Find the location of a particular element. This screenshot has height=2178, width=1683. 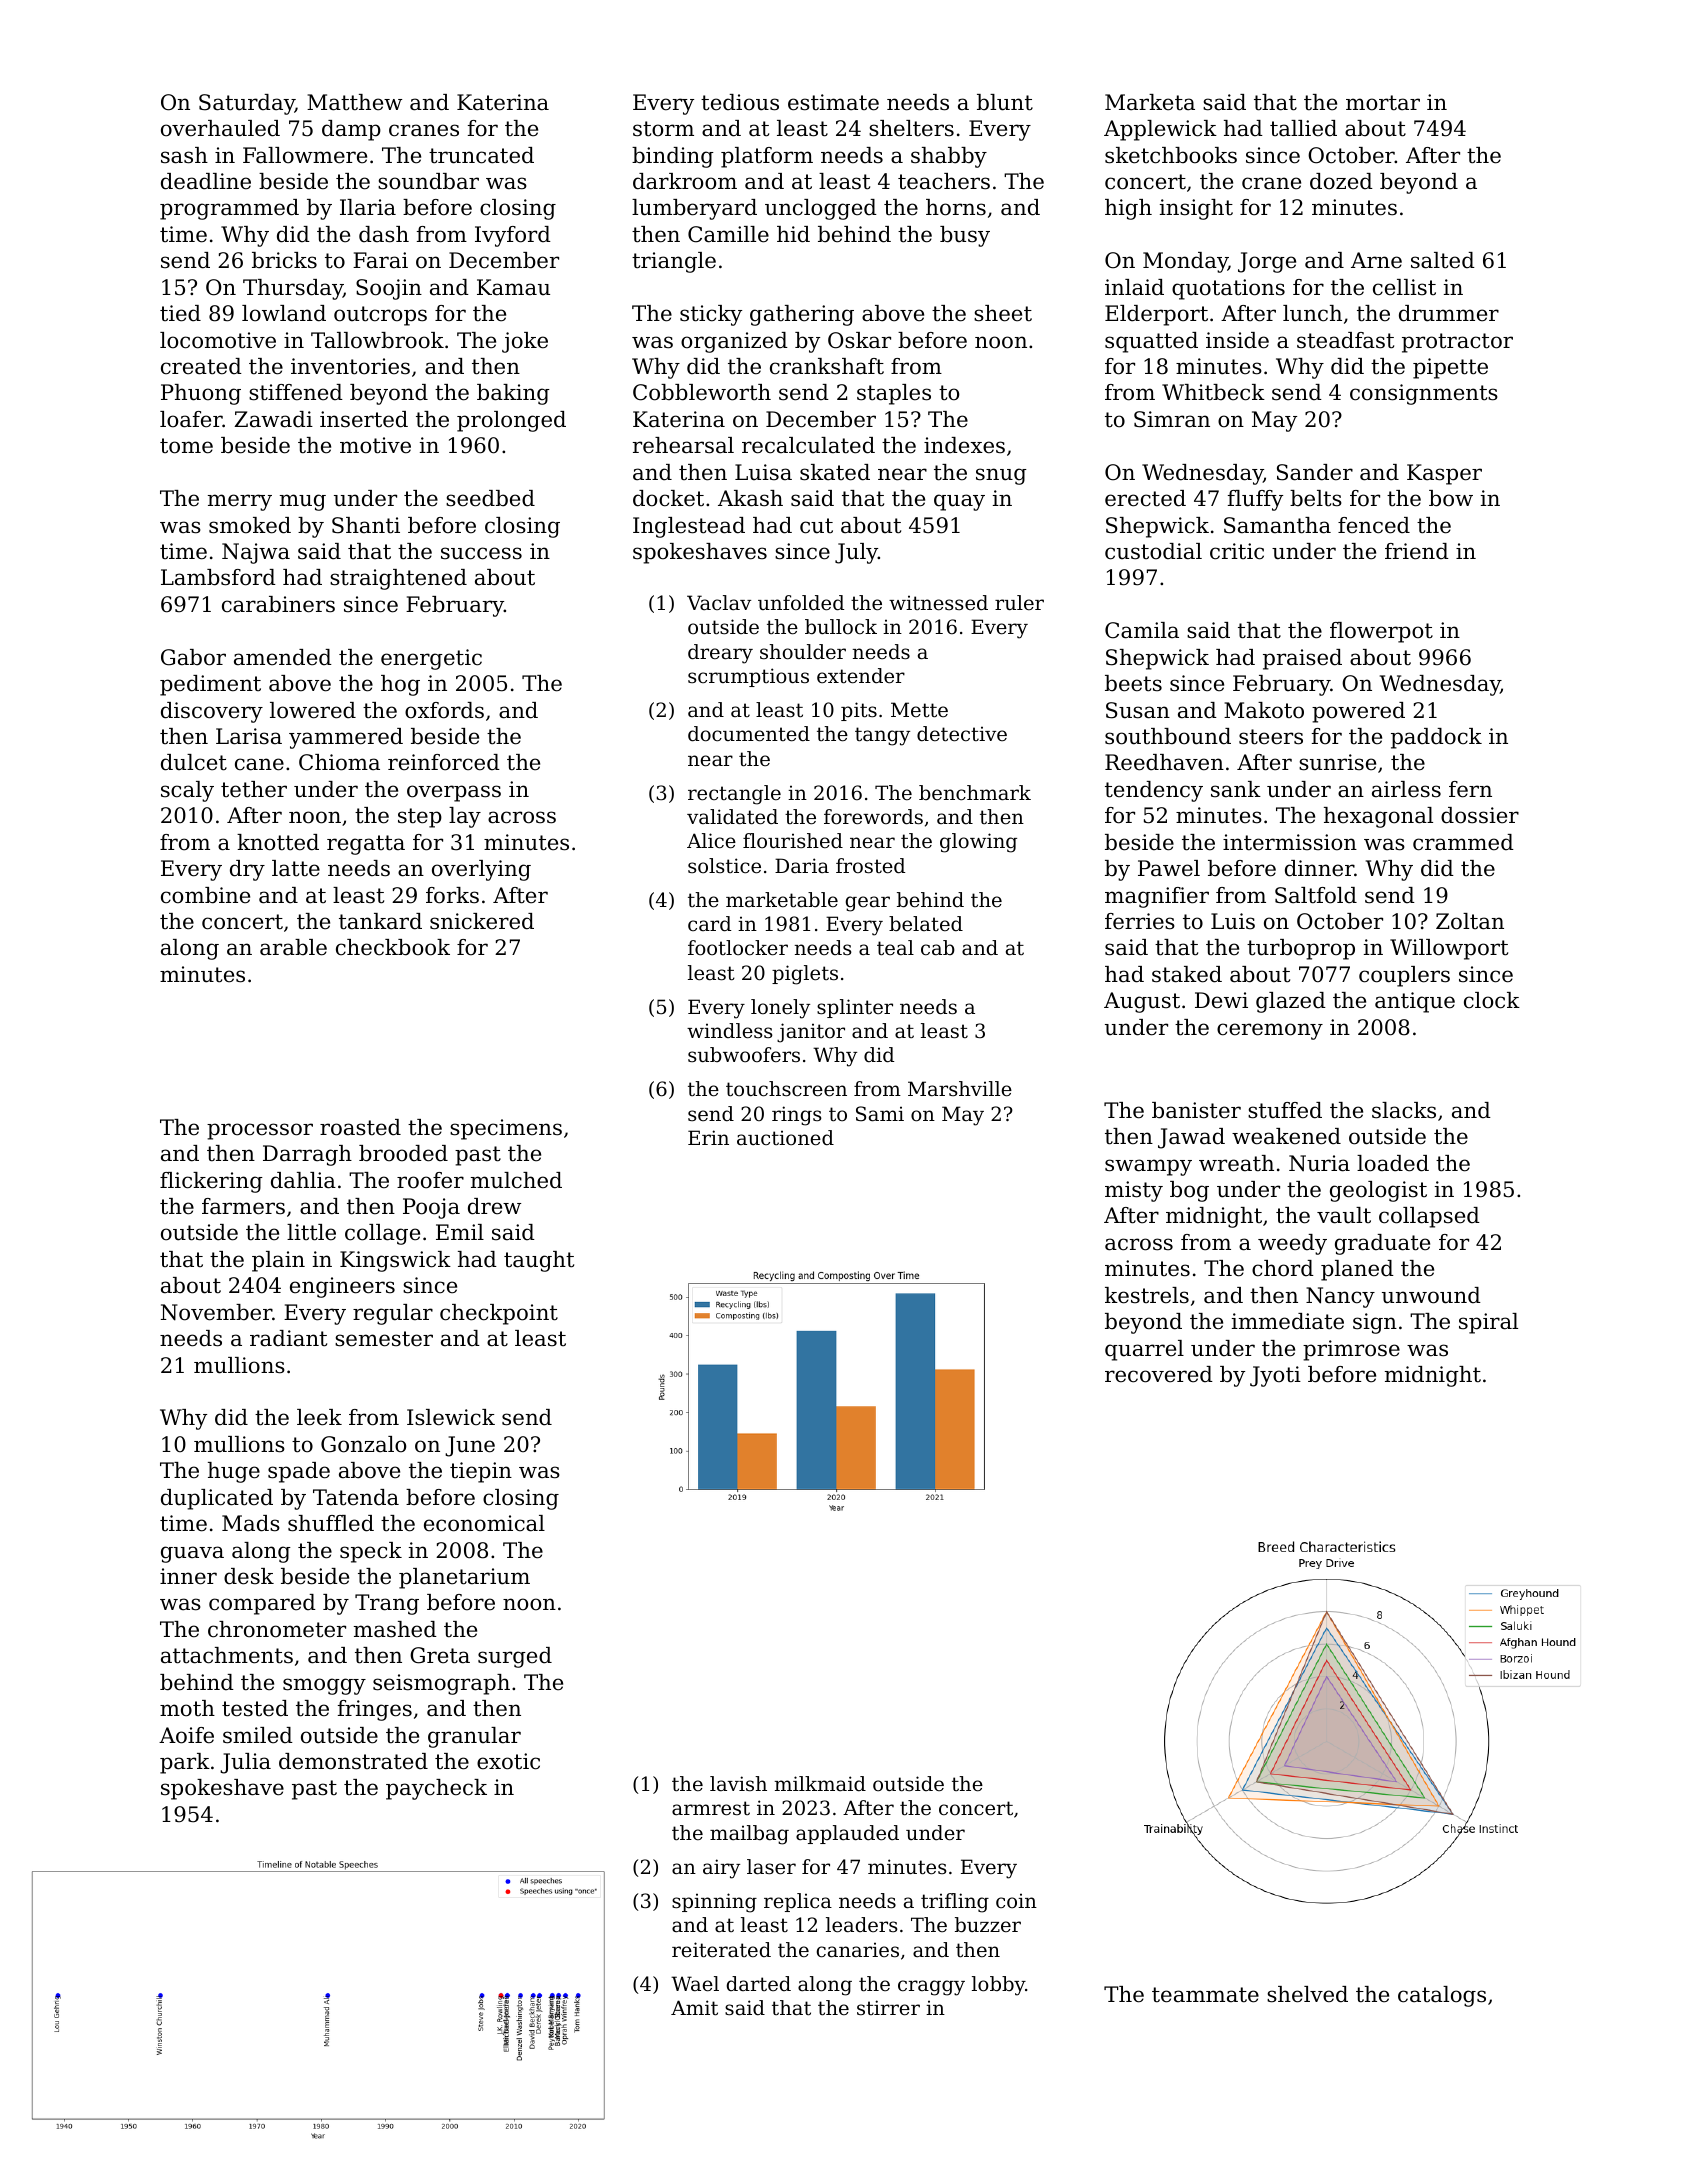

speck is located at coordinates (371, 1552).
